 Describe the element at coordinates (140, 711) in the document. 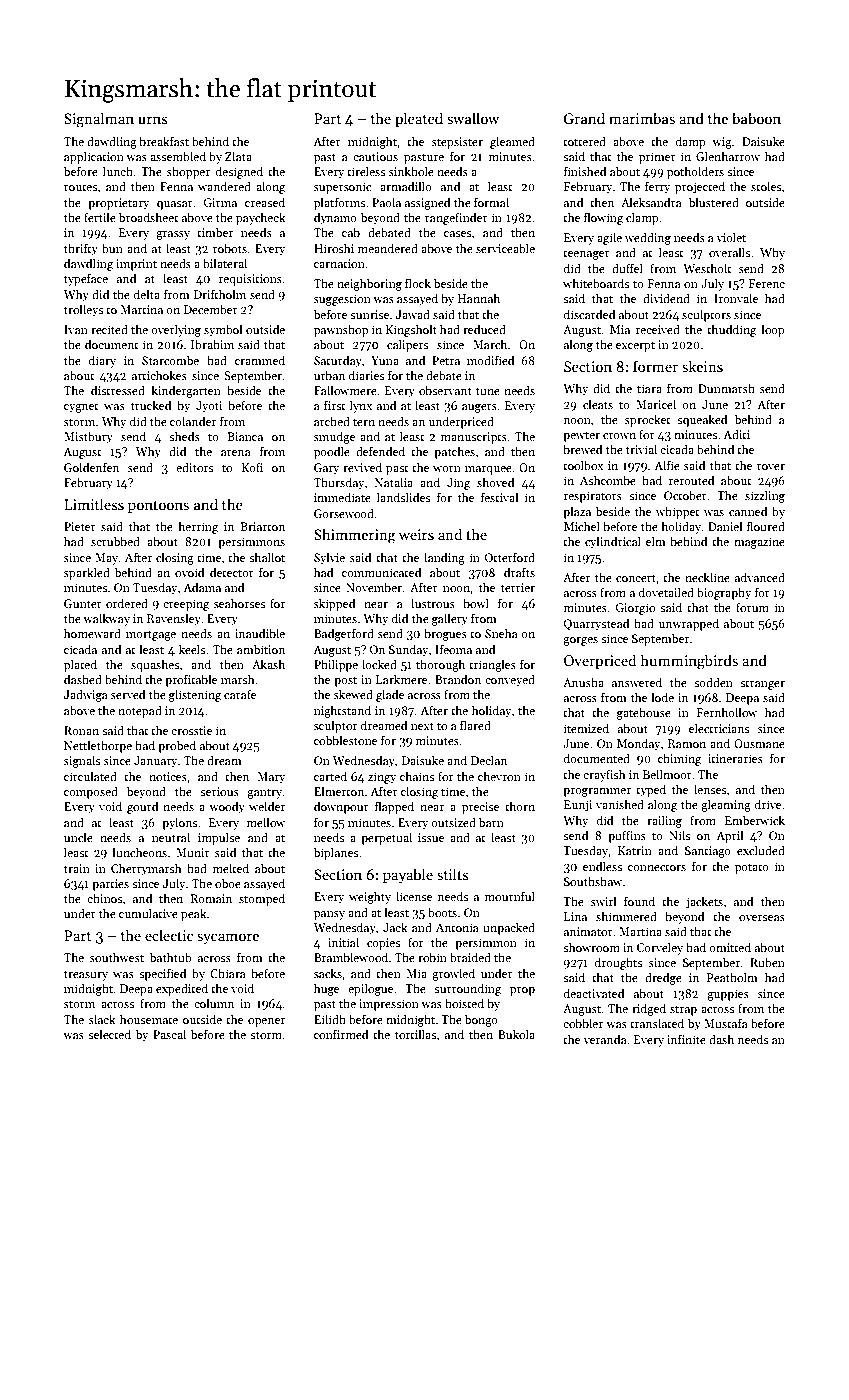

I see `notepad` at that location.
